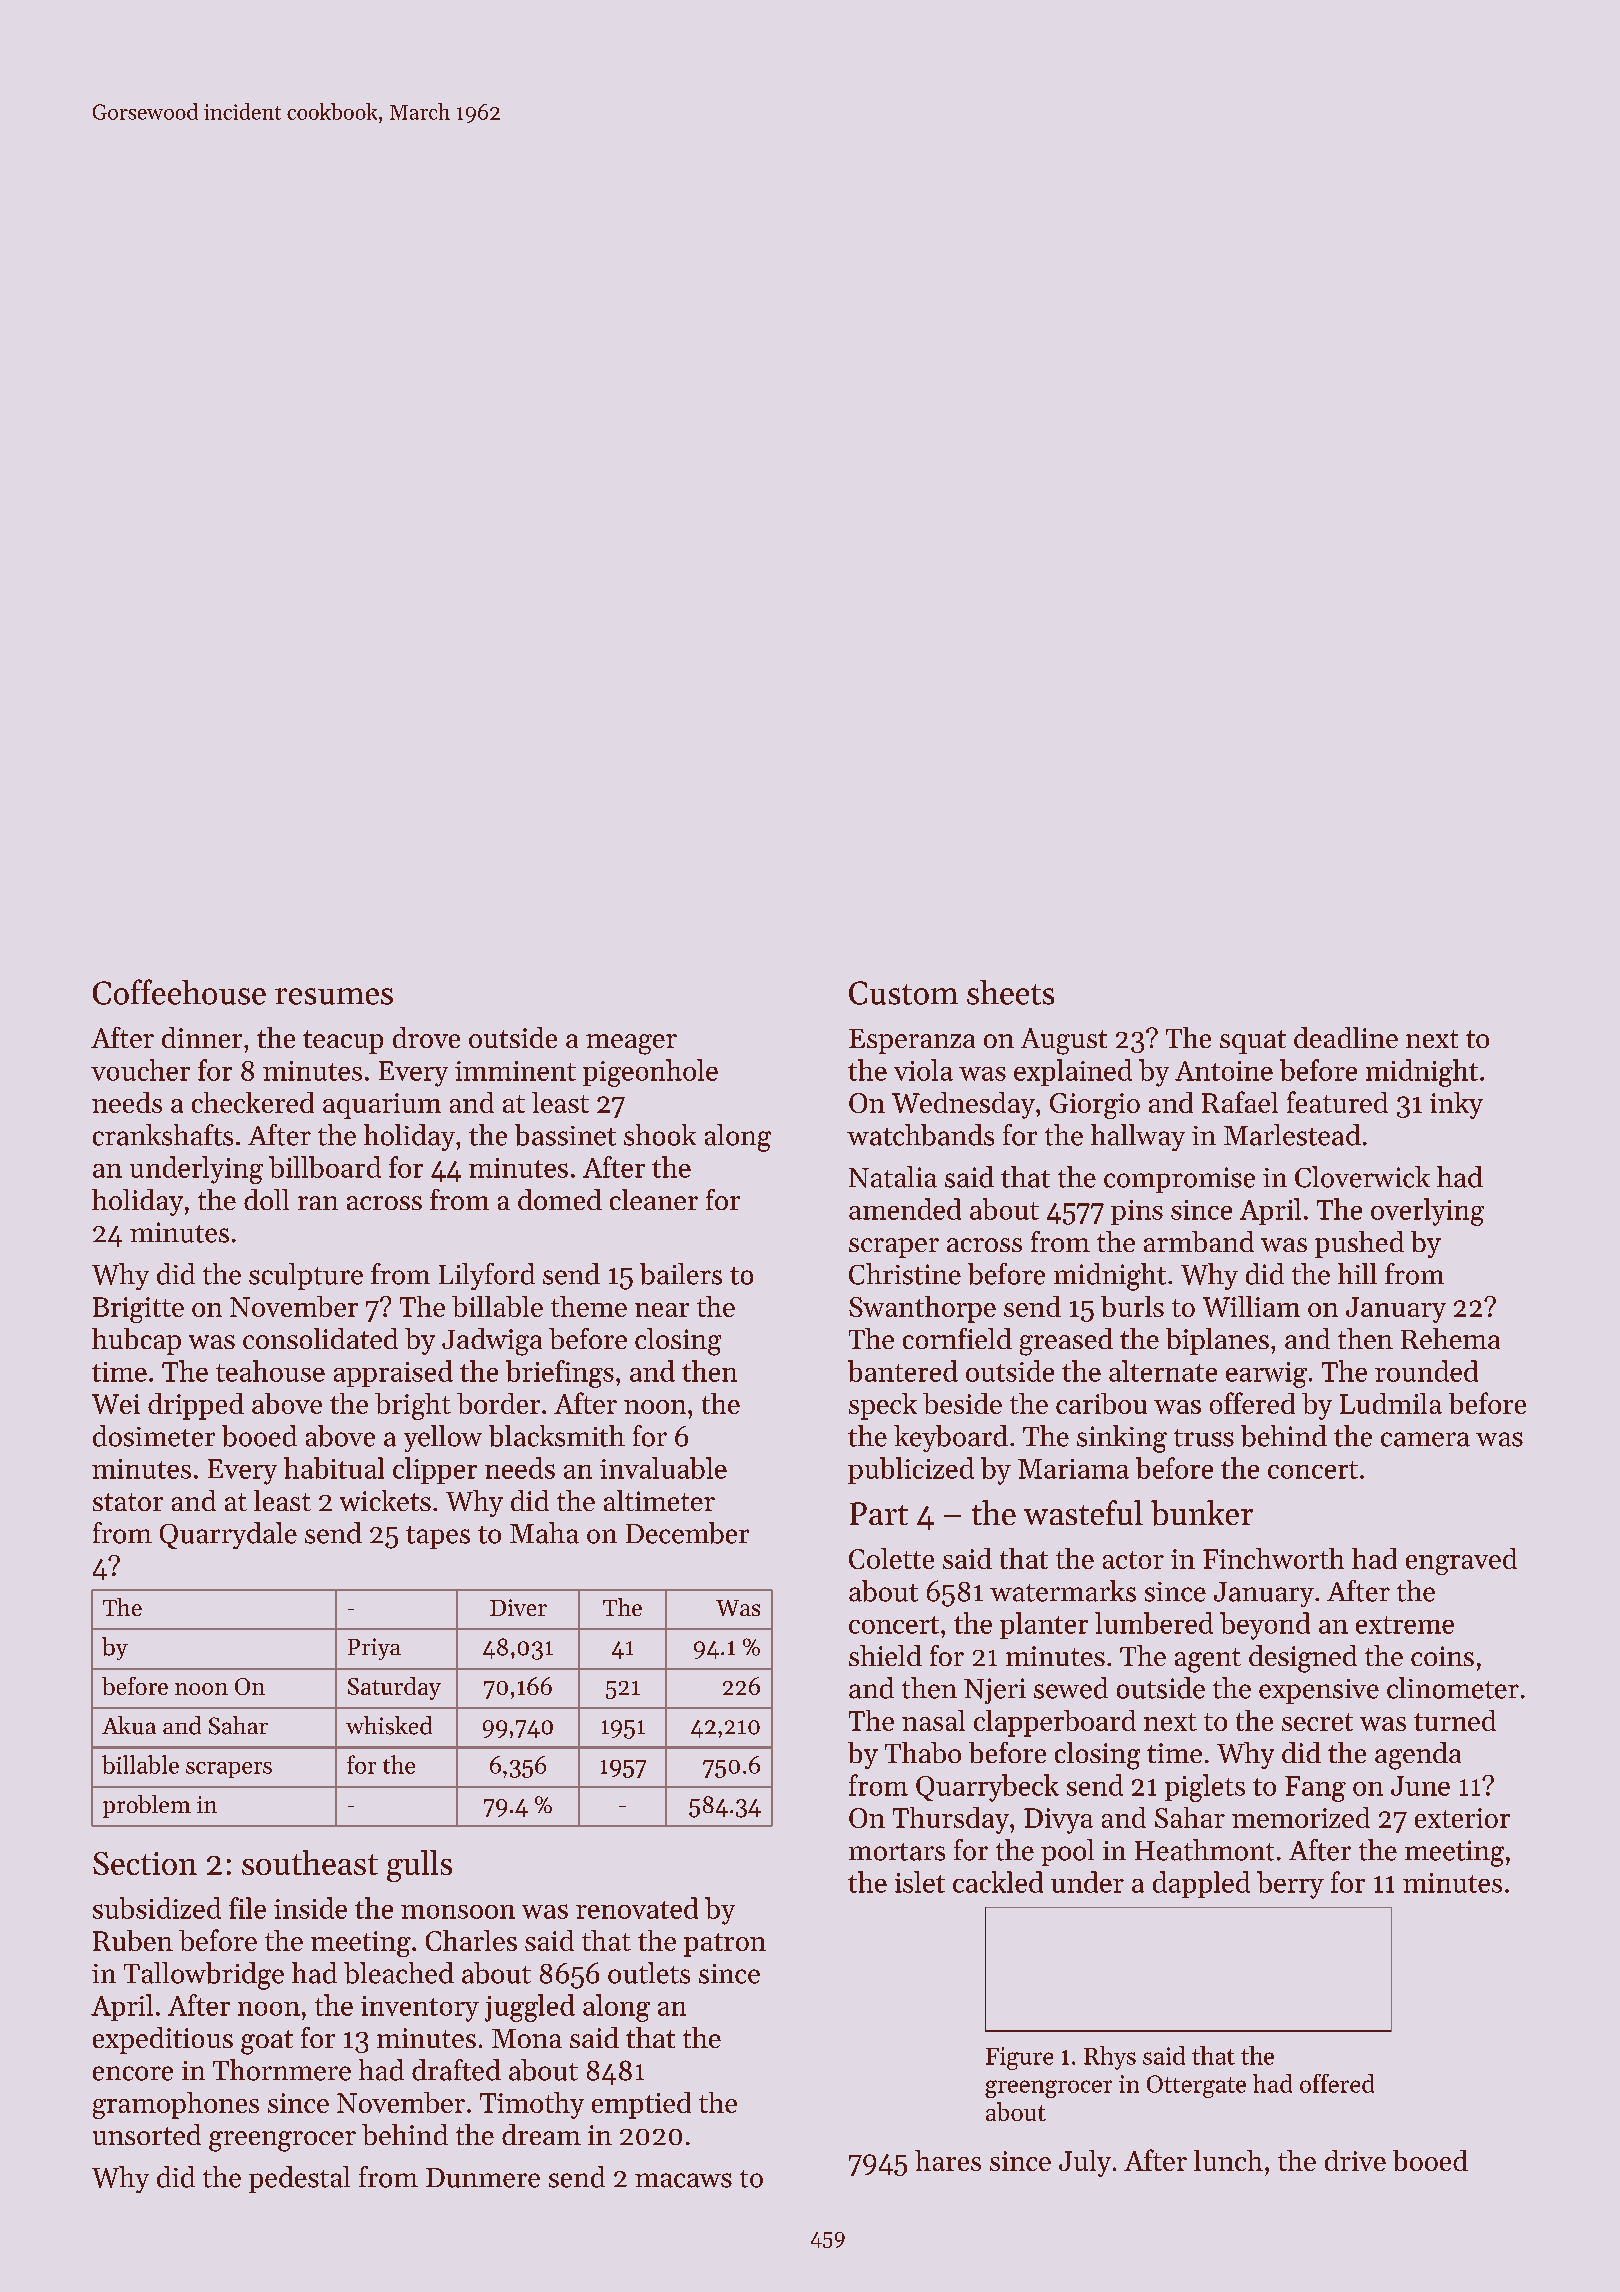 This screenshot has width=1620, height=2292. What do you see at coordinates (1137, 1212) in the screenshot?
I see `pins` at bounding box center [1137, 1212].
